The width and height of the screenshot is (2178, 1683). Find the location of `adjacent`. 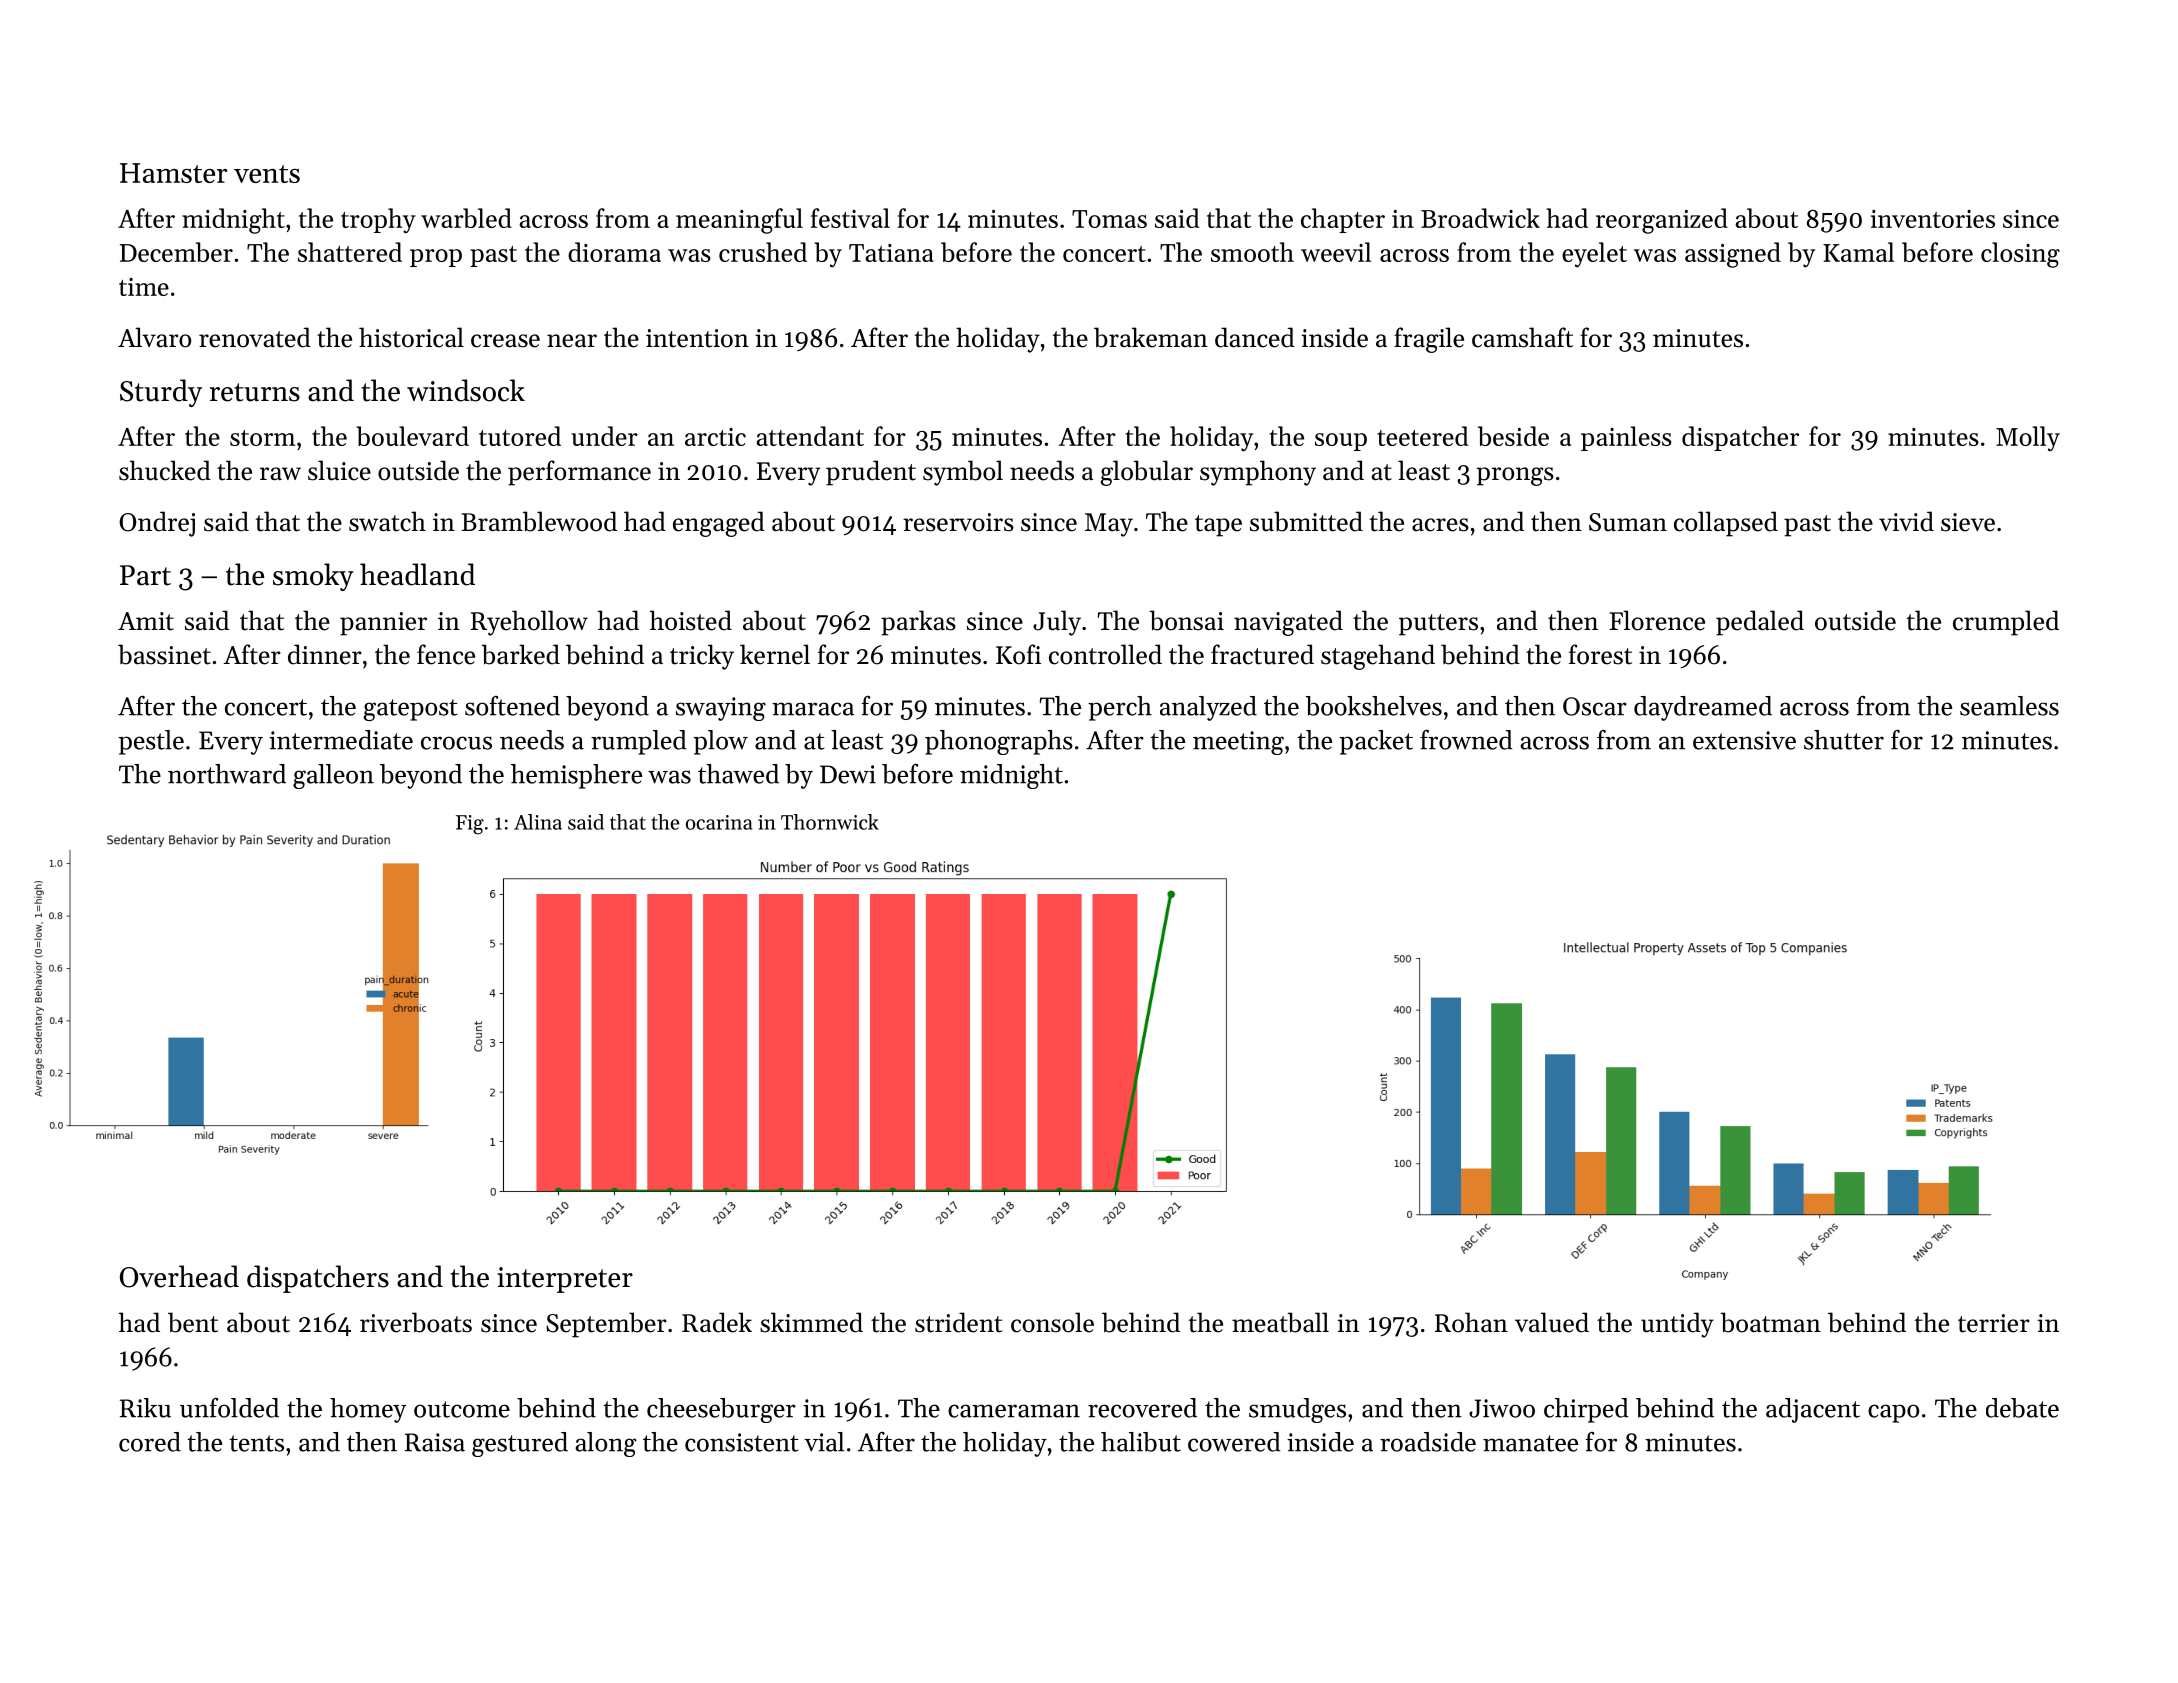

adjacent is located at coordinates (1813, 1410).
